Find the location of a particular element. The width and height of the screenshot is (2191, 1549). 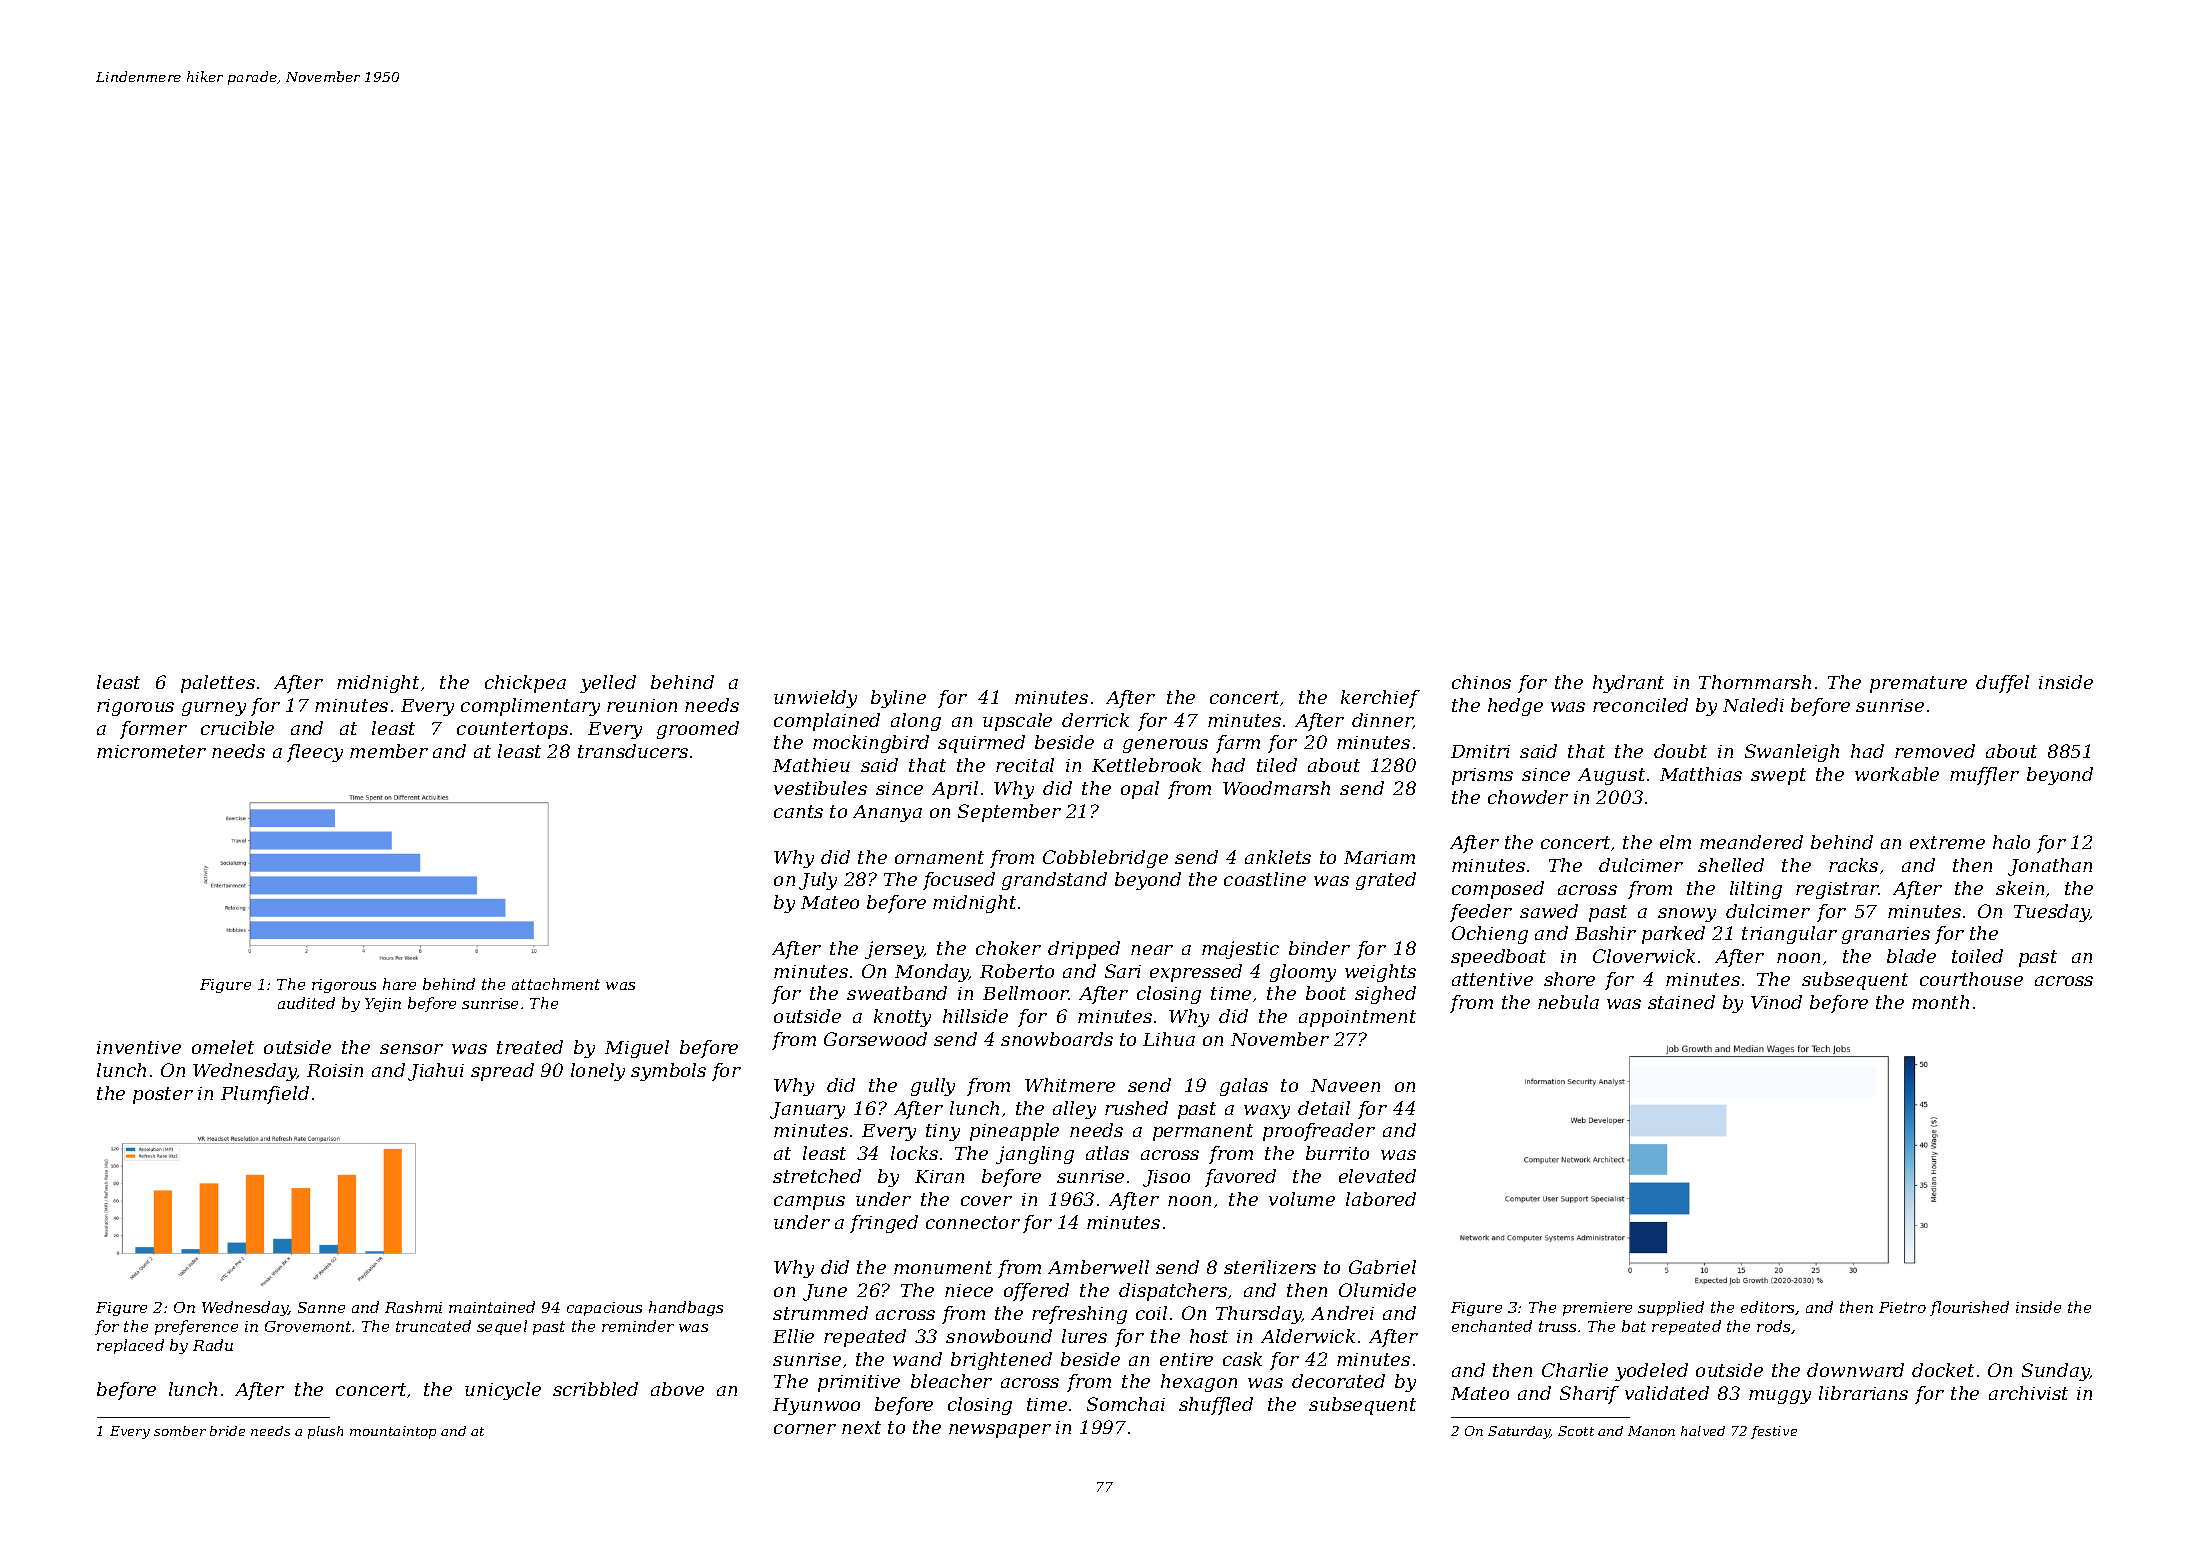

ornament is located at coordinates (939, 857).
